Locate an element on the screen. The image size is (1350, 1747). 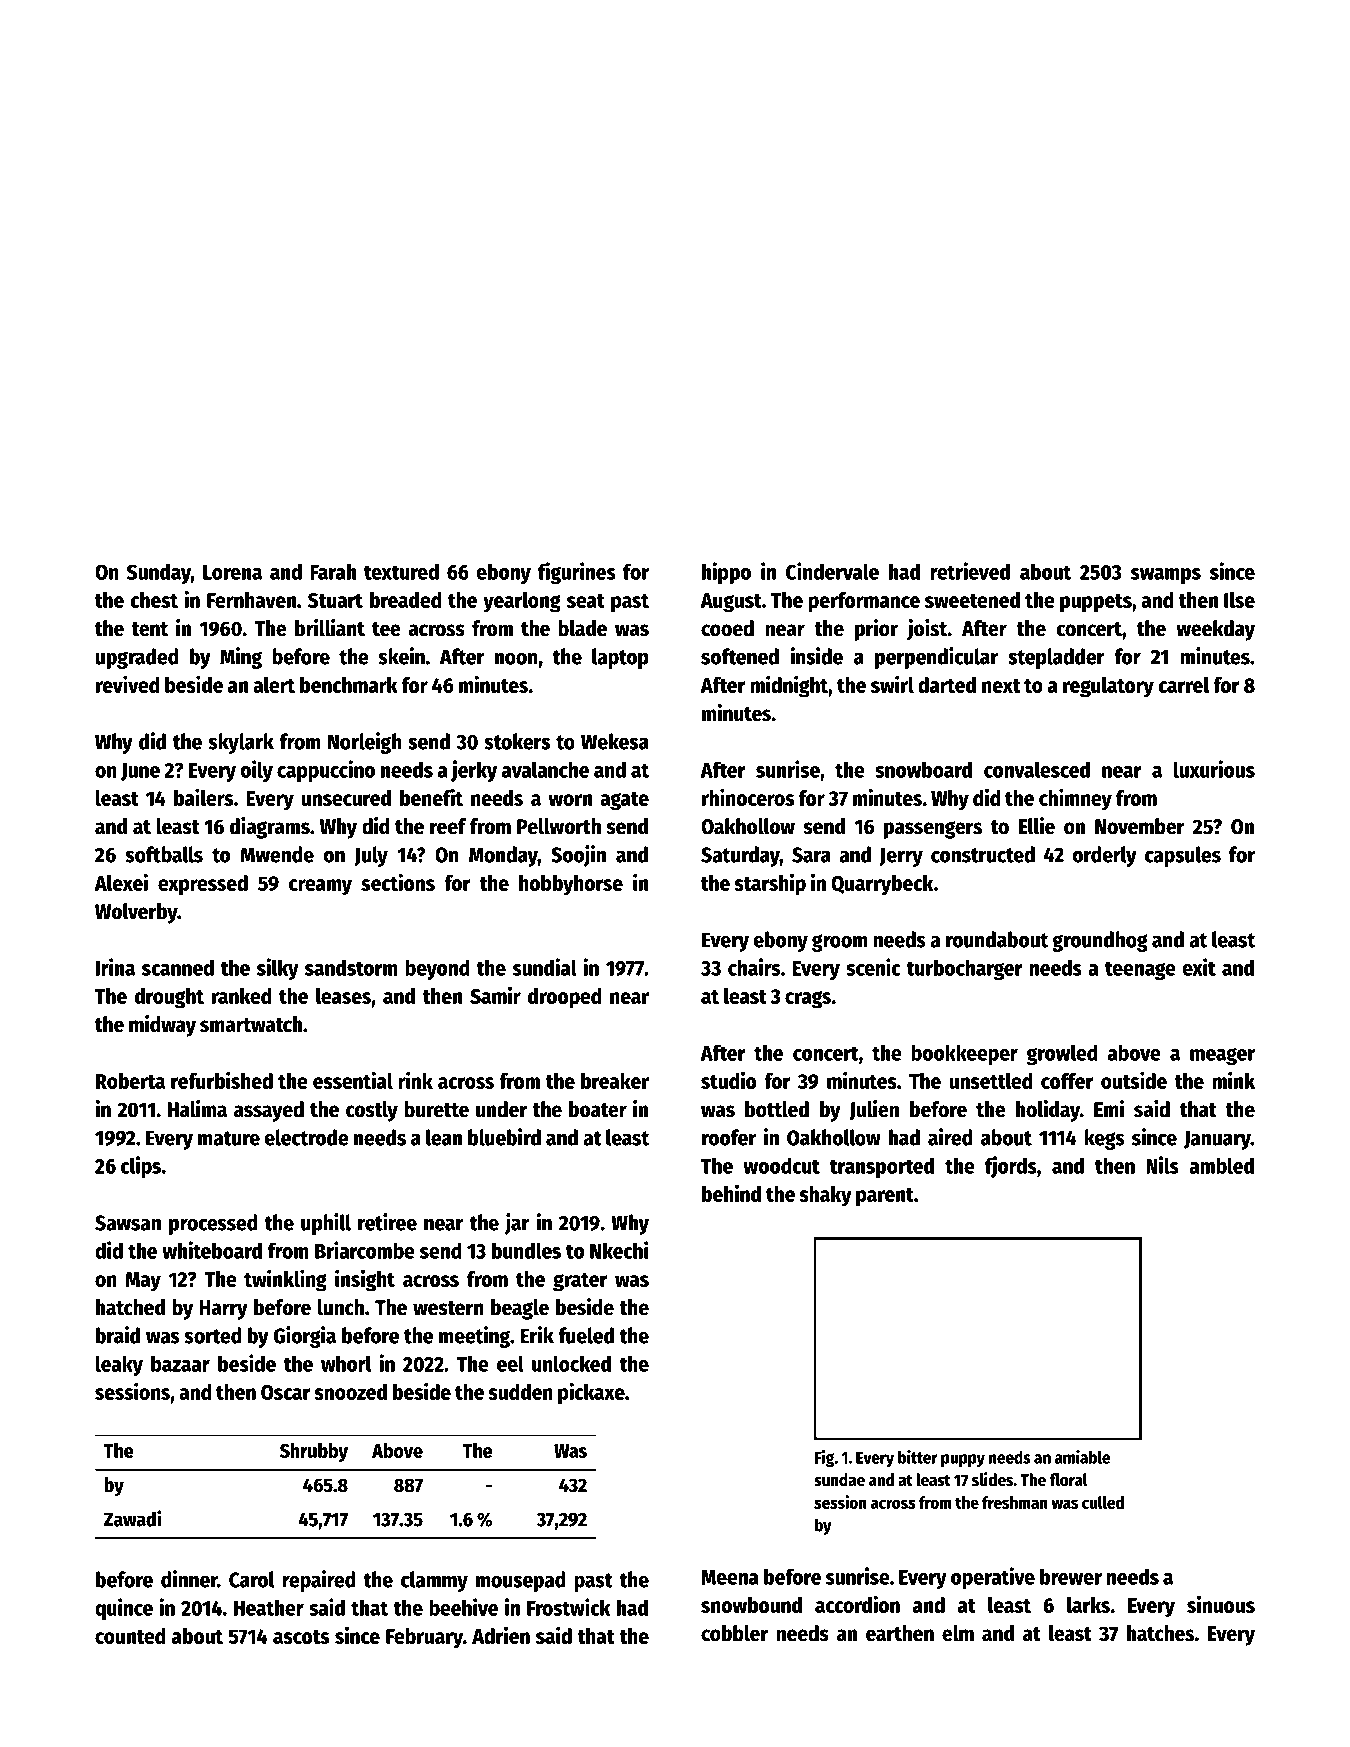
next is located at coordinates (1001, 686).
